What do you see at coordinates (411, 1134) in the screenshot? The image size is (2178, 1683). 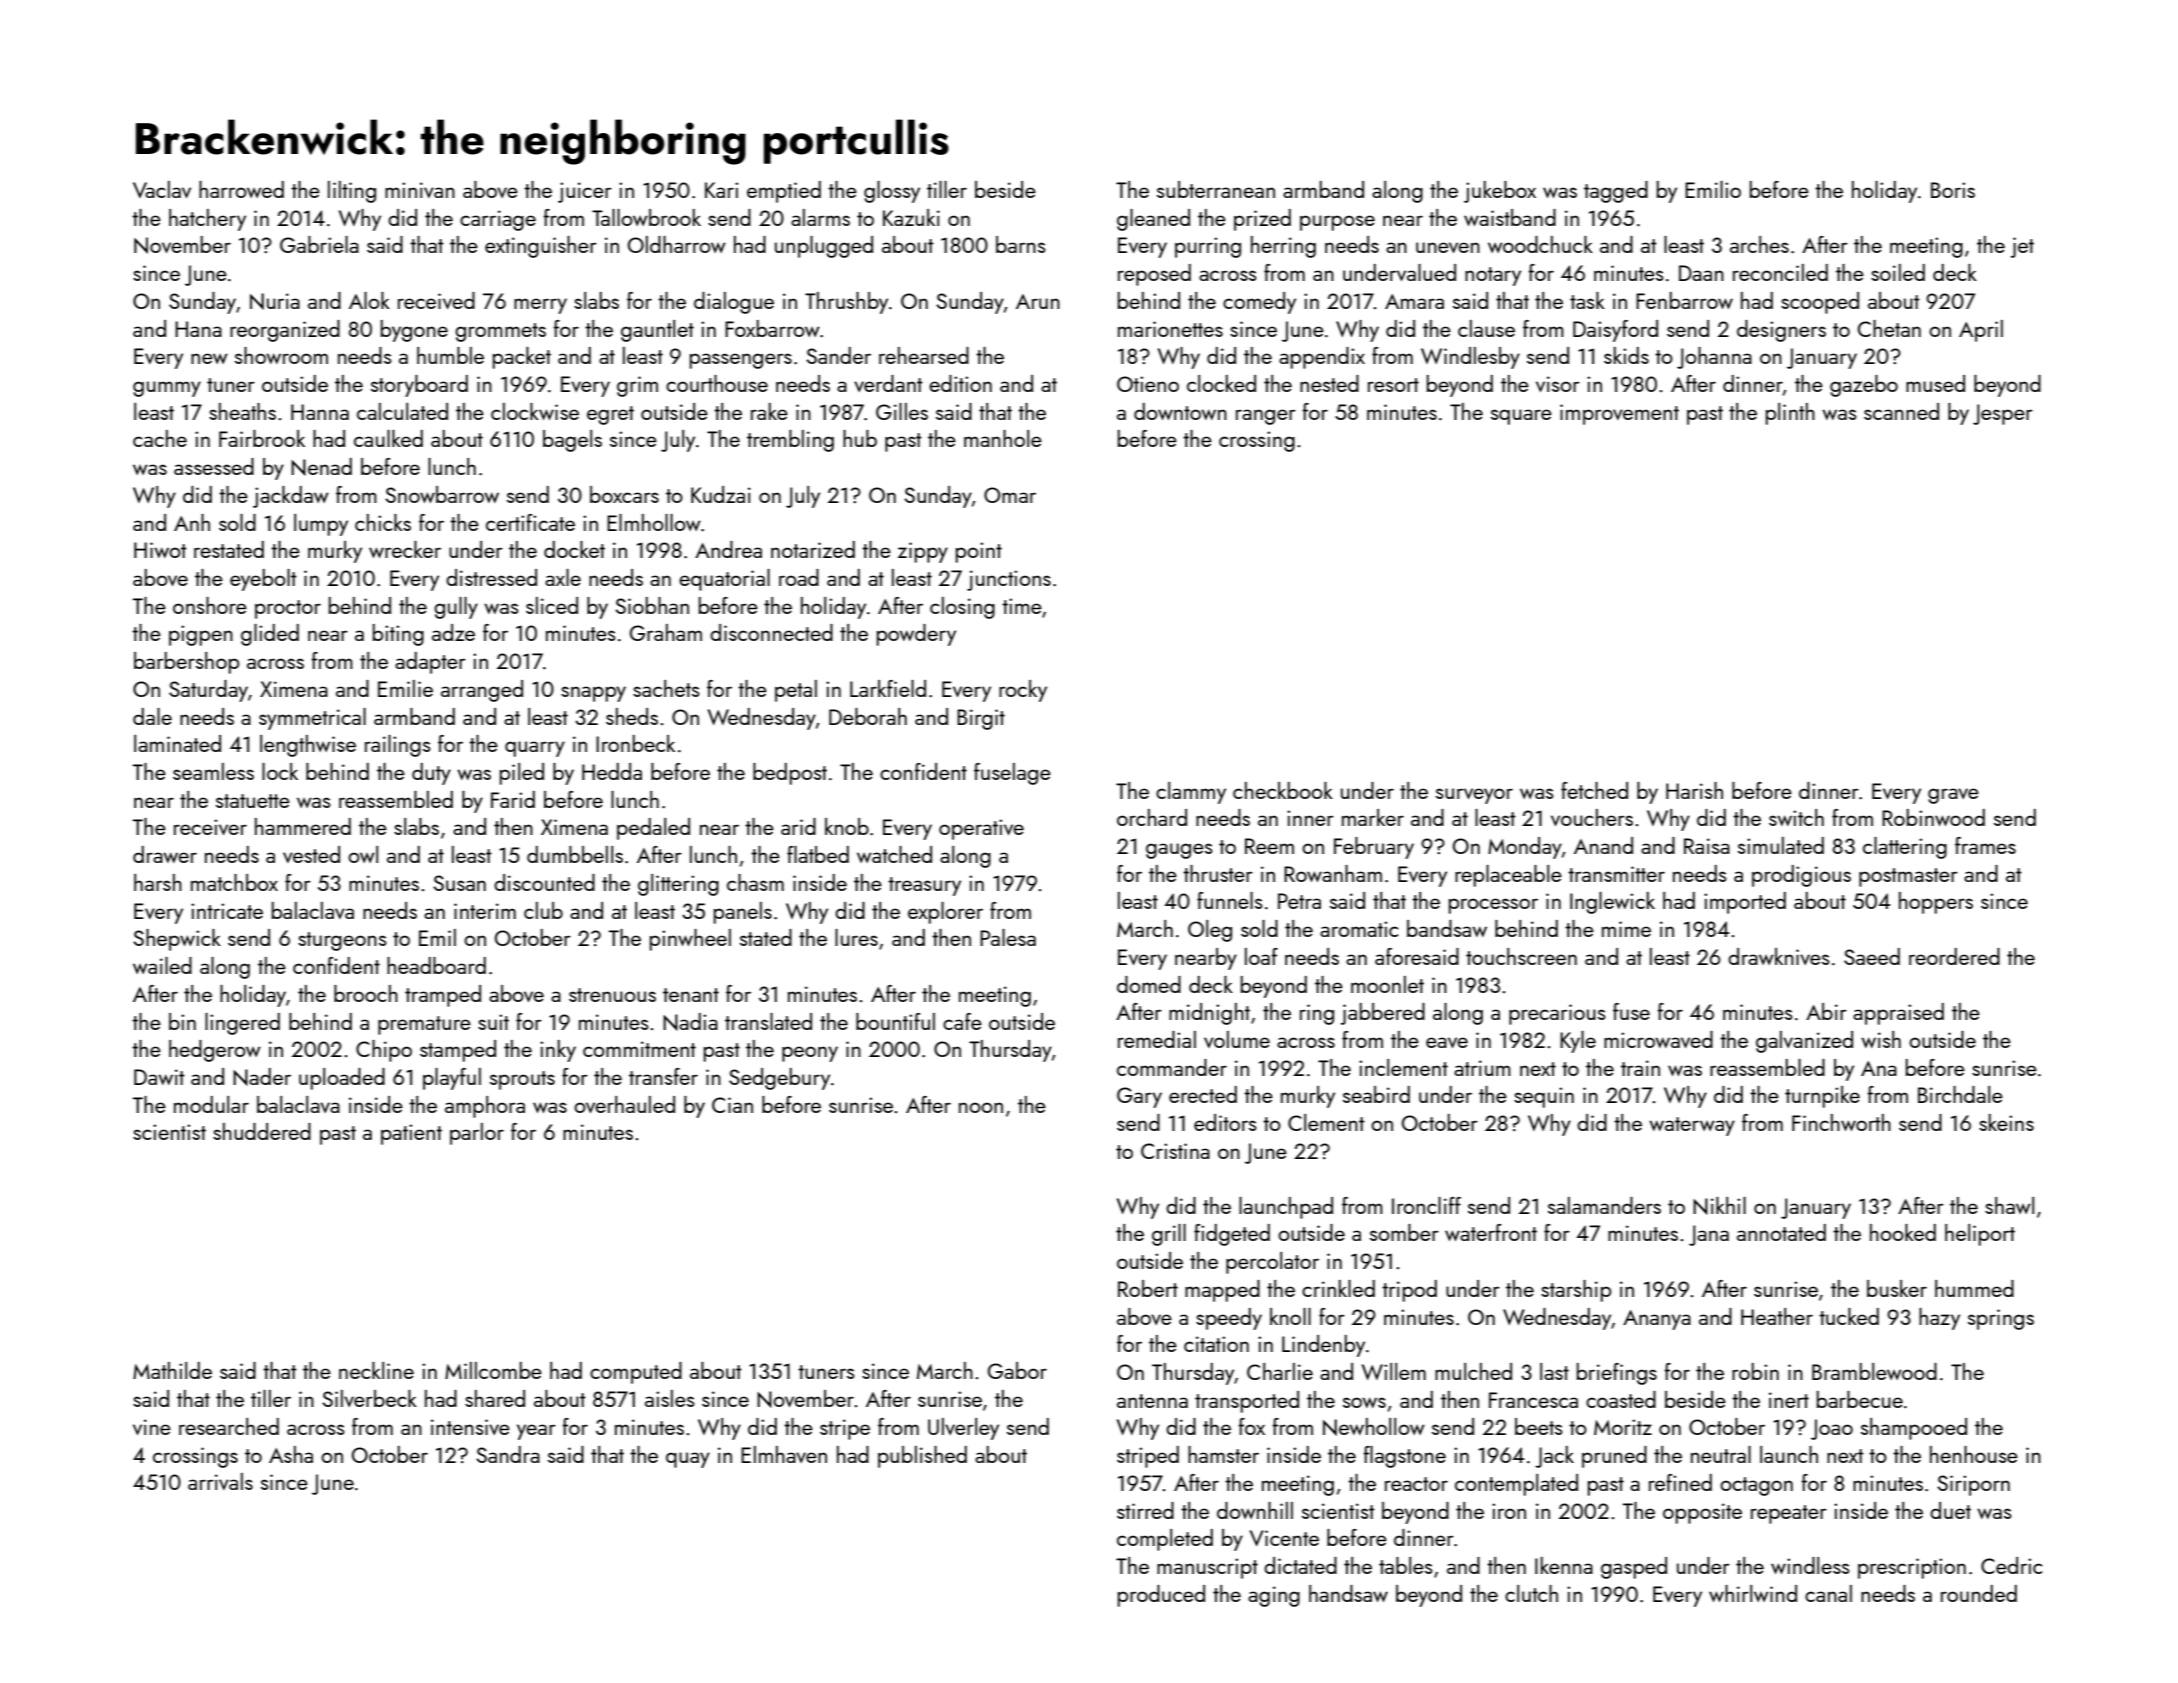 I see `patient` at bounding box center [411, 1134].
